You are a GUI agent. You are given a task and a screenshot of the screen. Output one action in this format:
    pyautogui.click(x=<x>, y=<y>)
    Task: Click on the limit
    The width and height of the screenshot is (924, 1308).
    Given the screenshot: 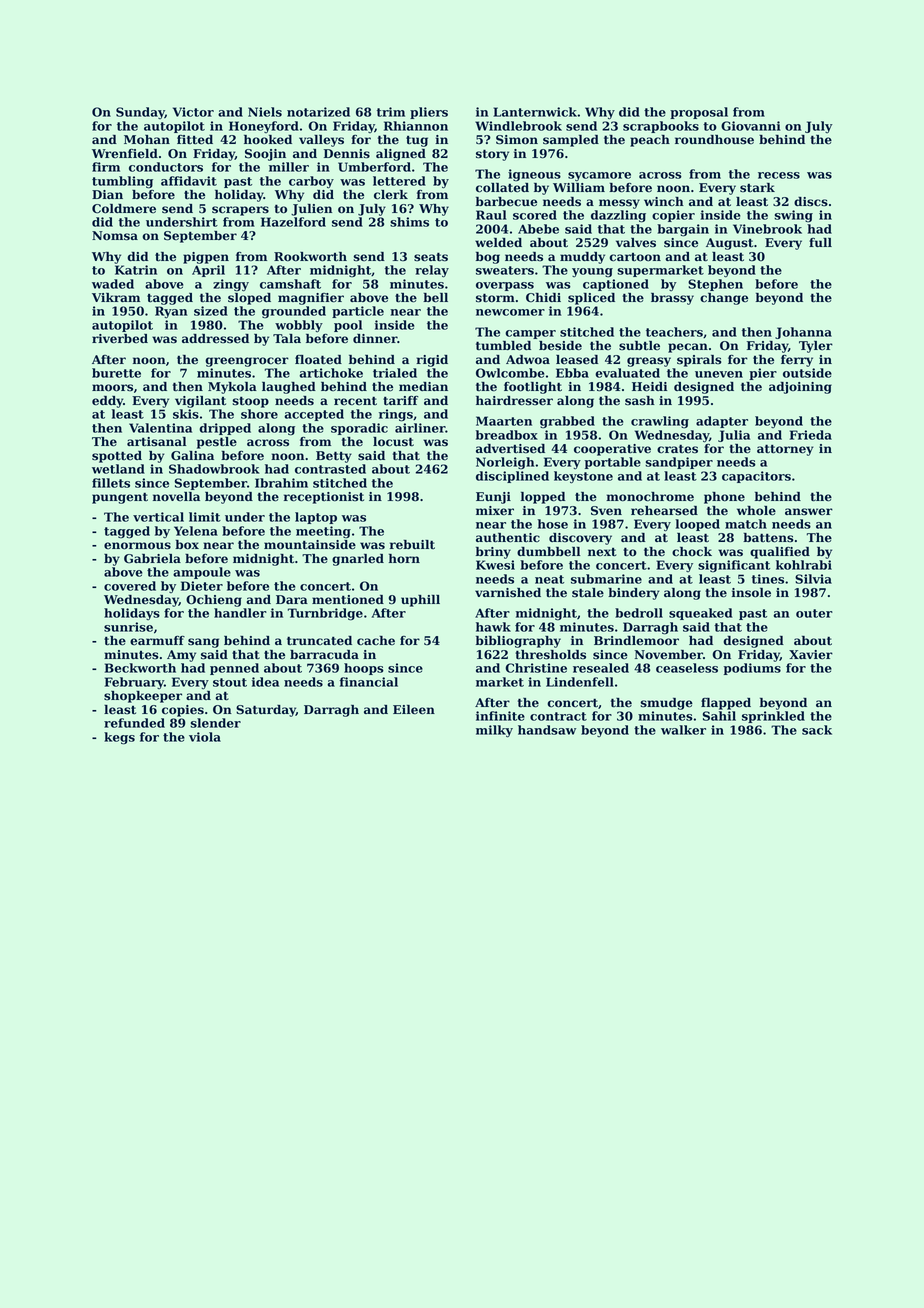 What is the action you would take?
    pyautogui.click(x=205, y=517)
